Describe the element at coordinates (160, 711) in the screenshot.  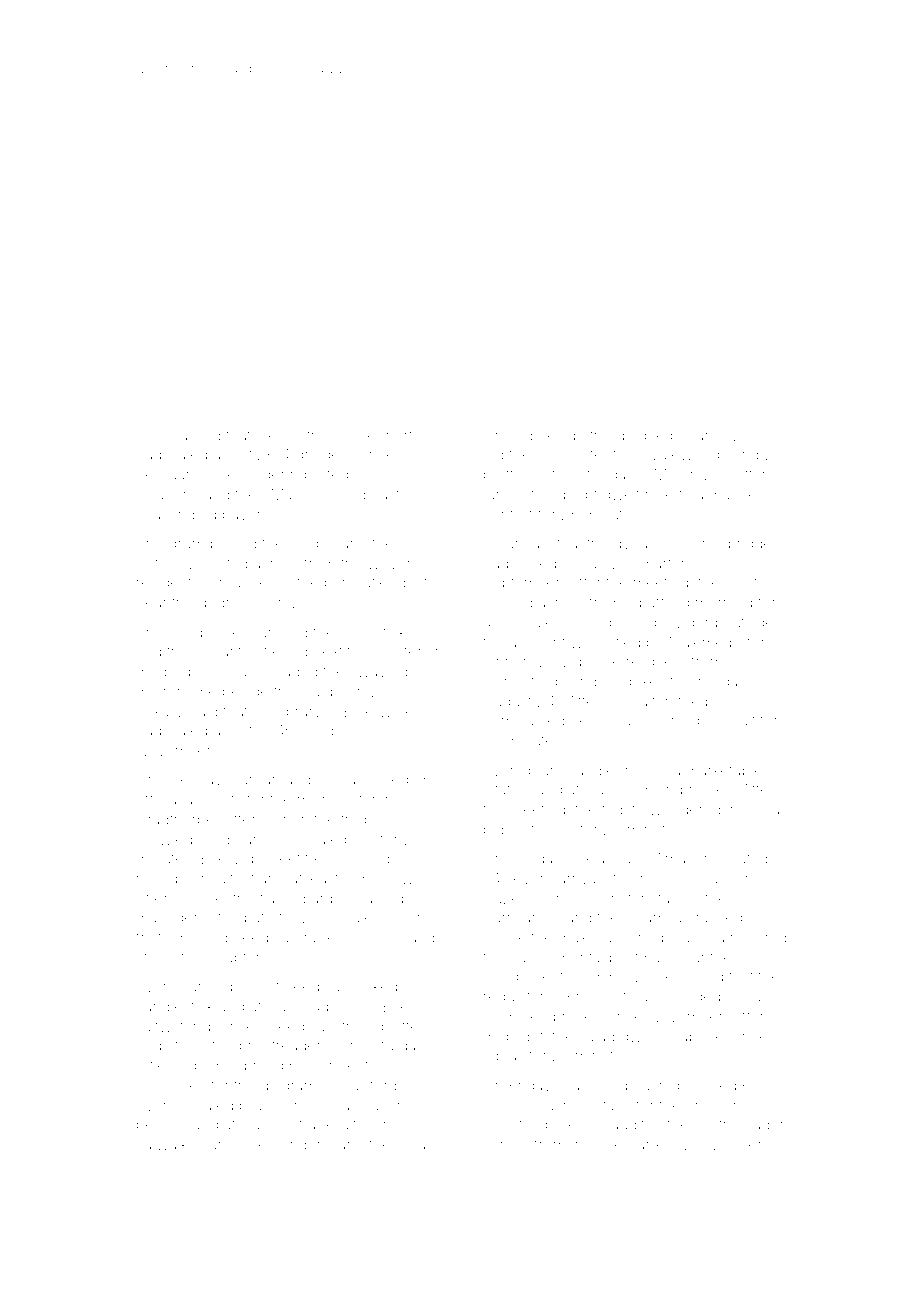
I see `Lukasz` at that location.
